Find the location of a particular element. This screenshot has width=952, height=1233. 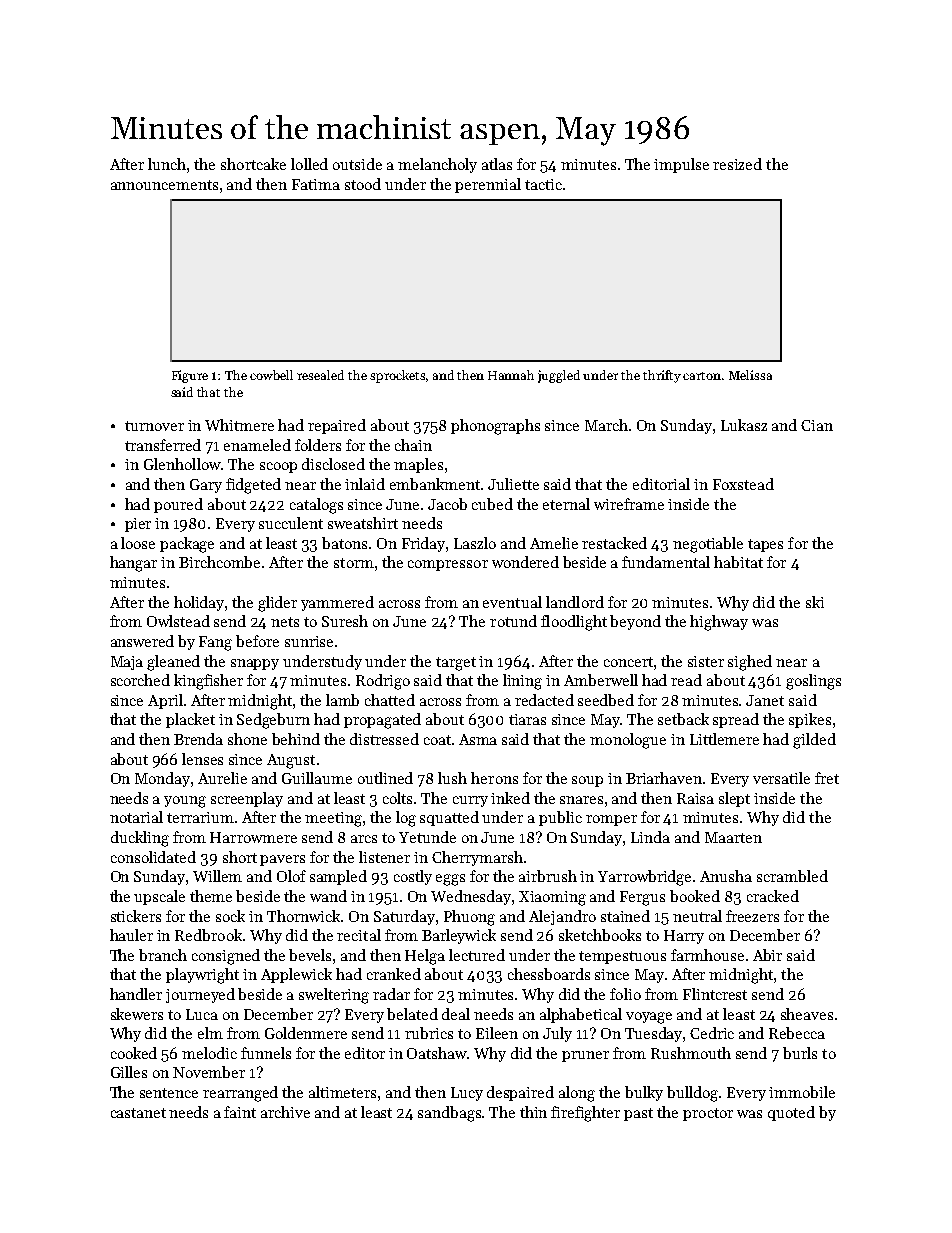

sentence is located at coordinates (169, 1093).
